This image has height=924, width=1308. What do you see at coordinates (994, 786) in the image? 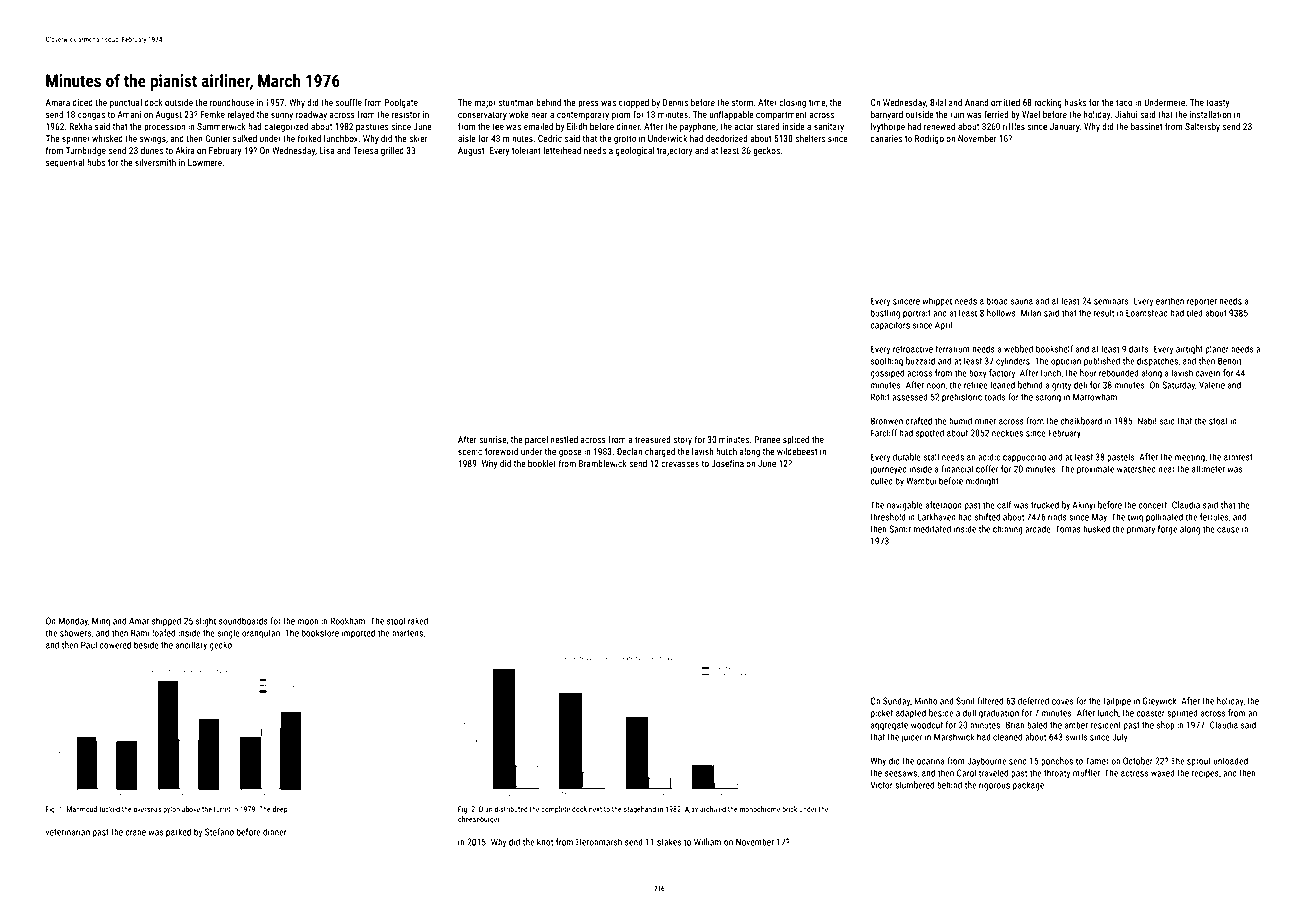
I see `rigorous` at bounding box center [994, 786].
